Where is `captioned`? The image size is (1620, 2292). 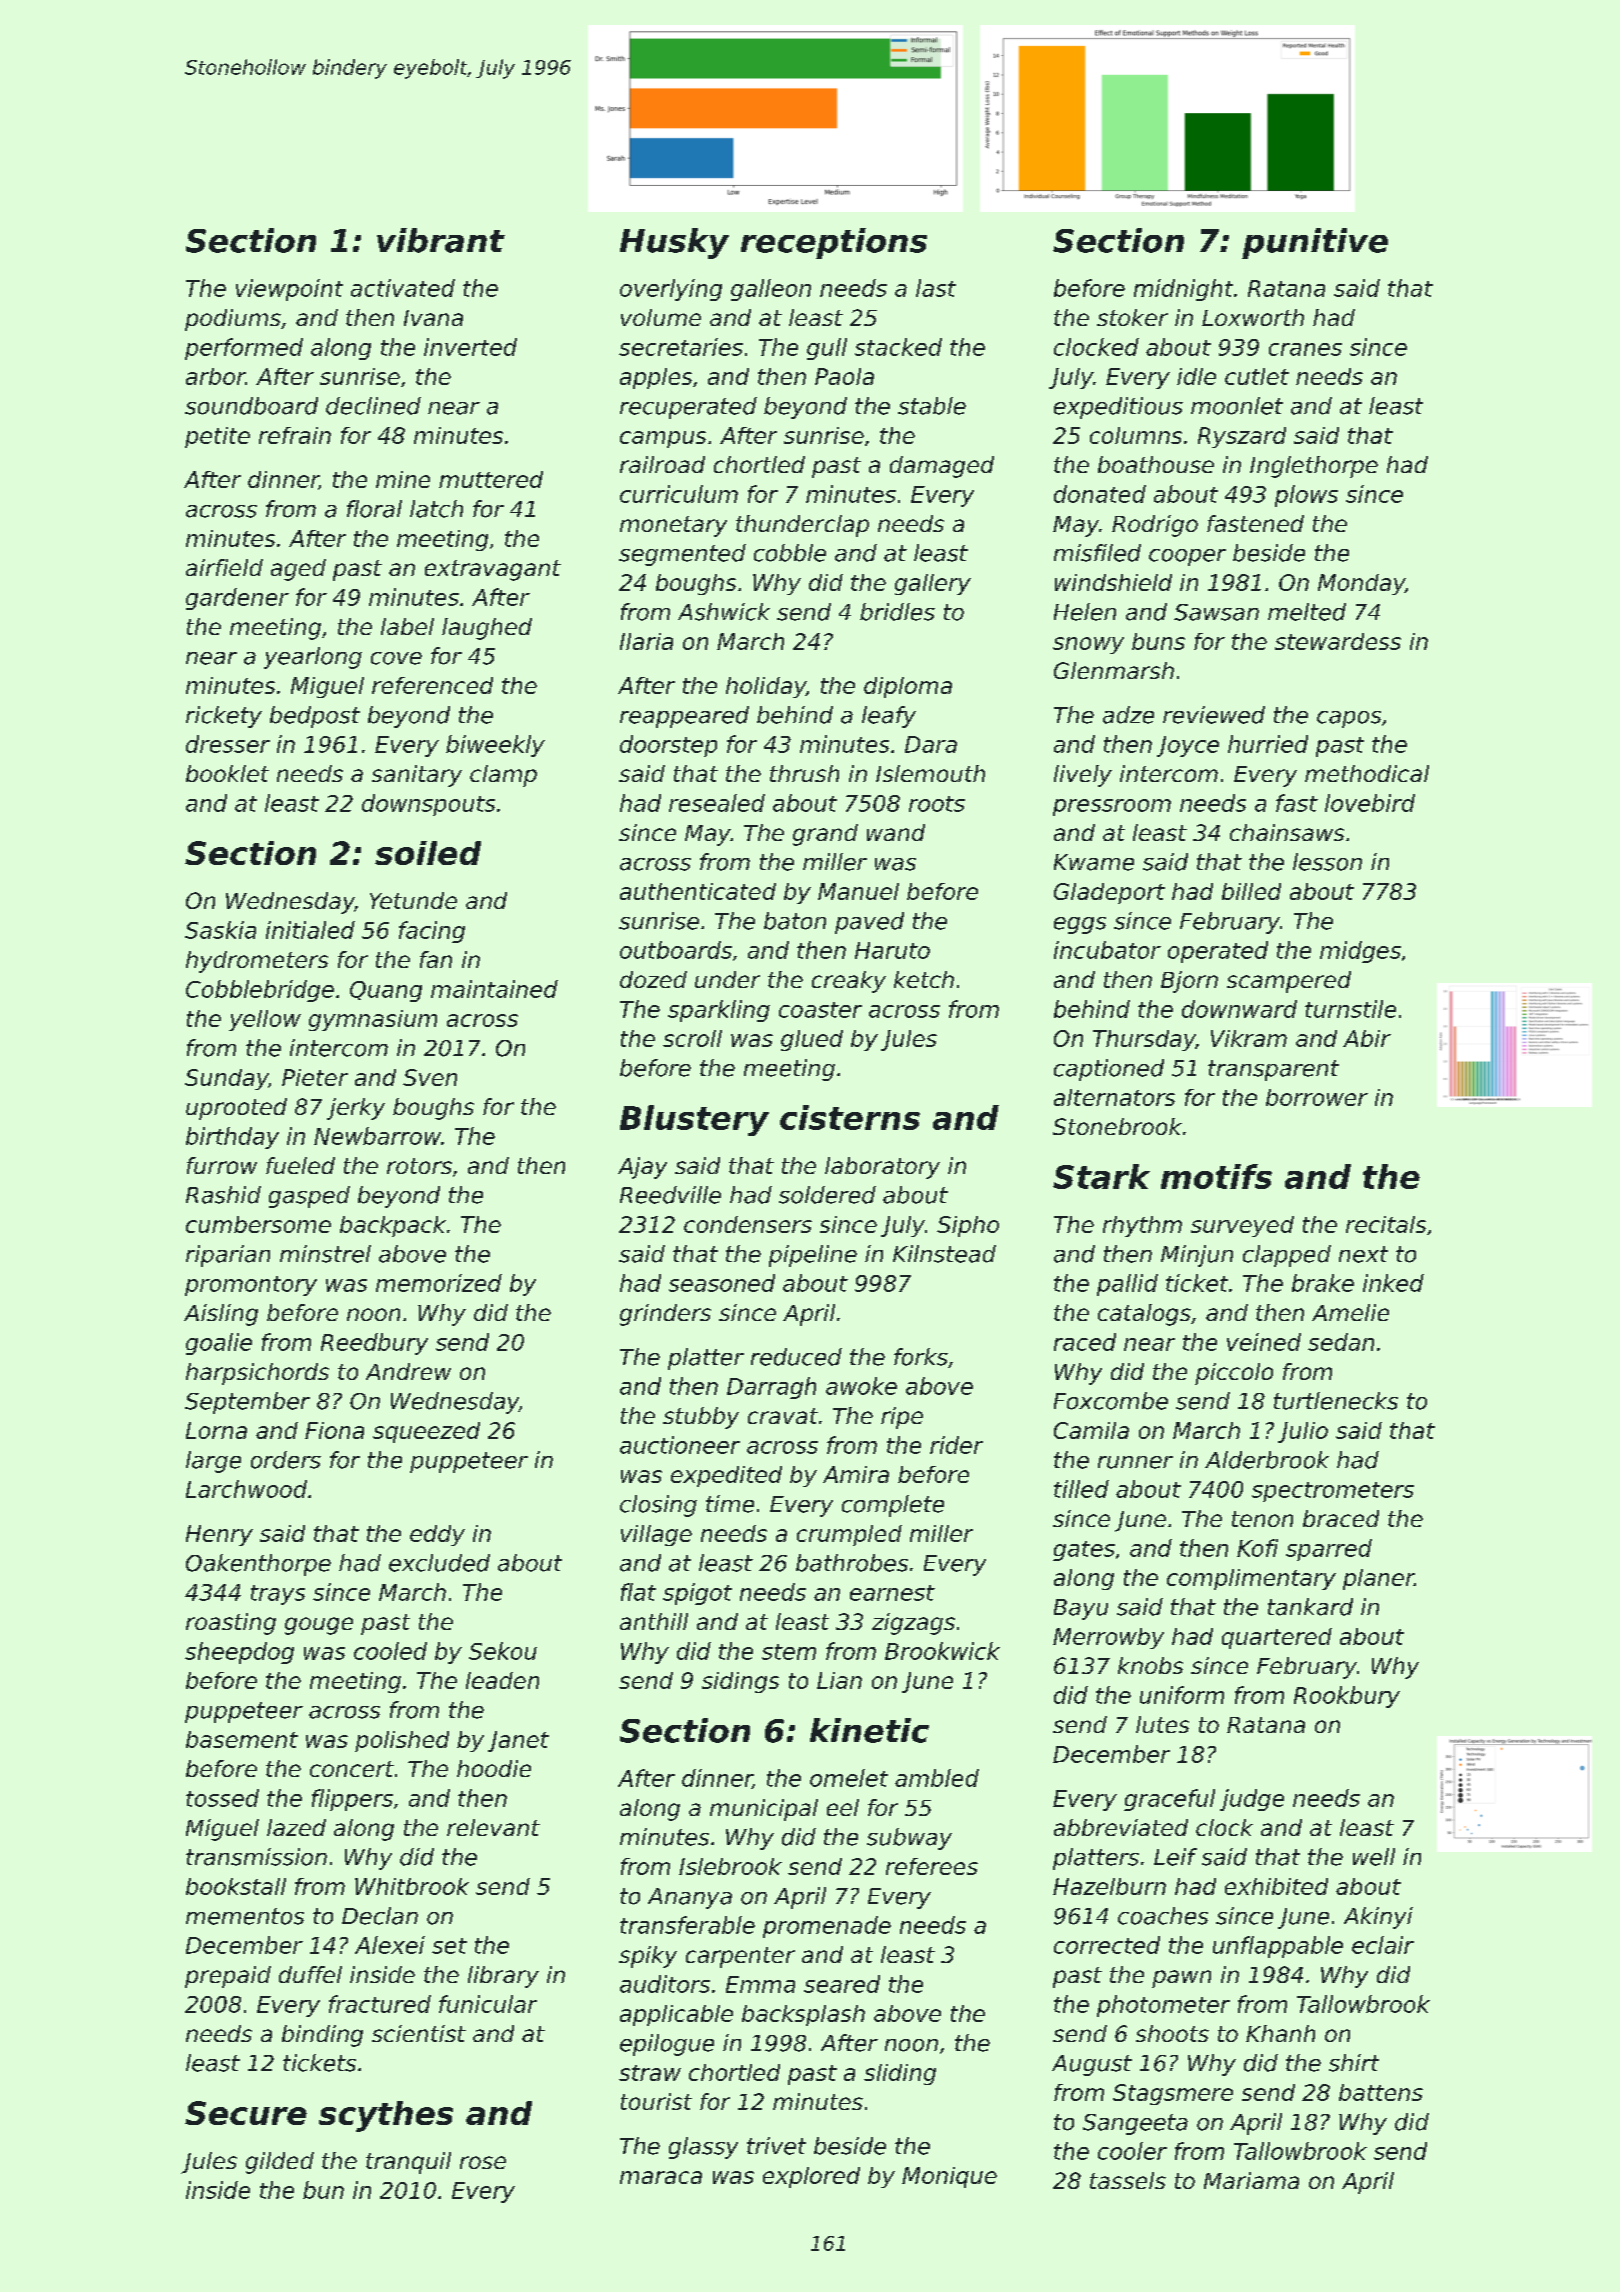
captioned is located at coordinates (1109, 1070).
